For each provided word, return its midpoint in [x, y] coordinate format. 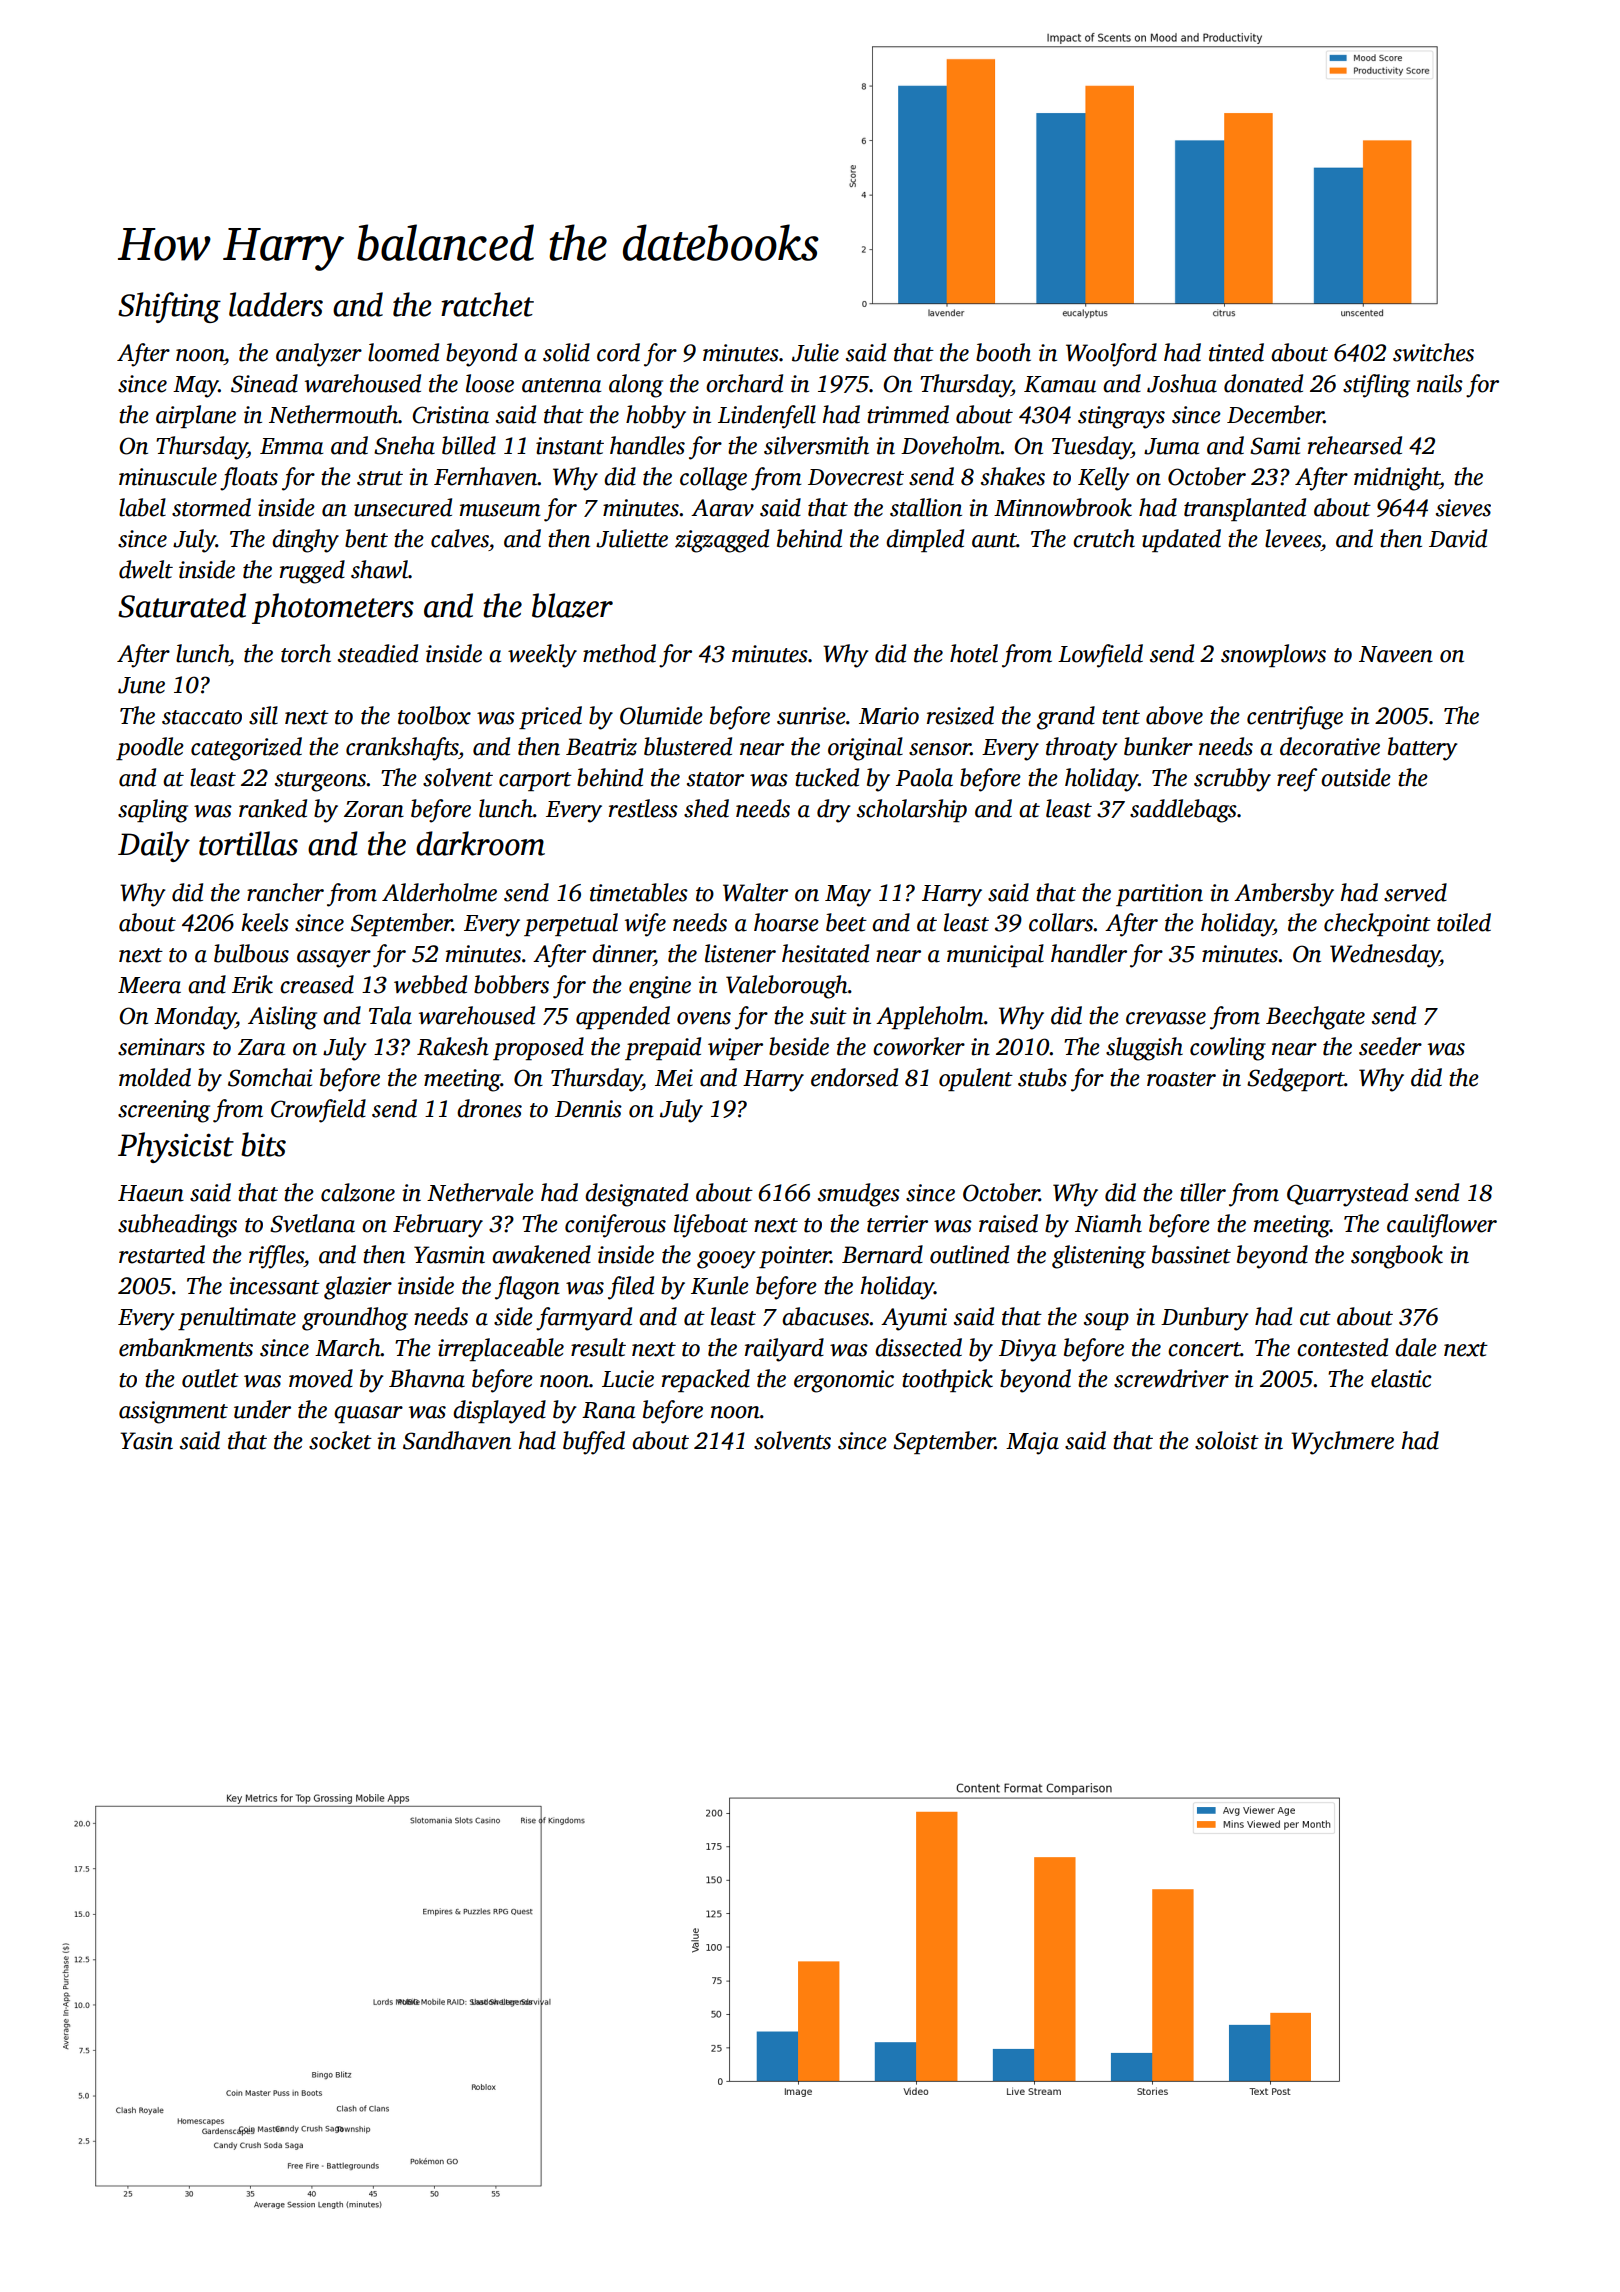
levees [1293, 538]
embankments [186, 1347]
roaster [1181, 1079]
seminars [161, 1047]
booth [1003, 352]
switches [1433, 352]
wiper [735, 1049]
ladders [276, 304]
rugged [312, 572]
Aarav [722, 508]
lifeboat [711, 1226]
